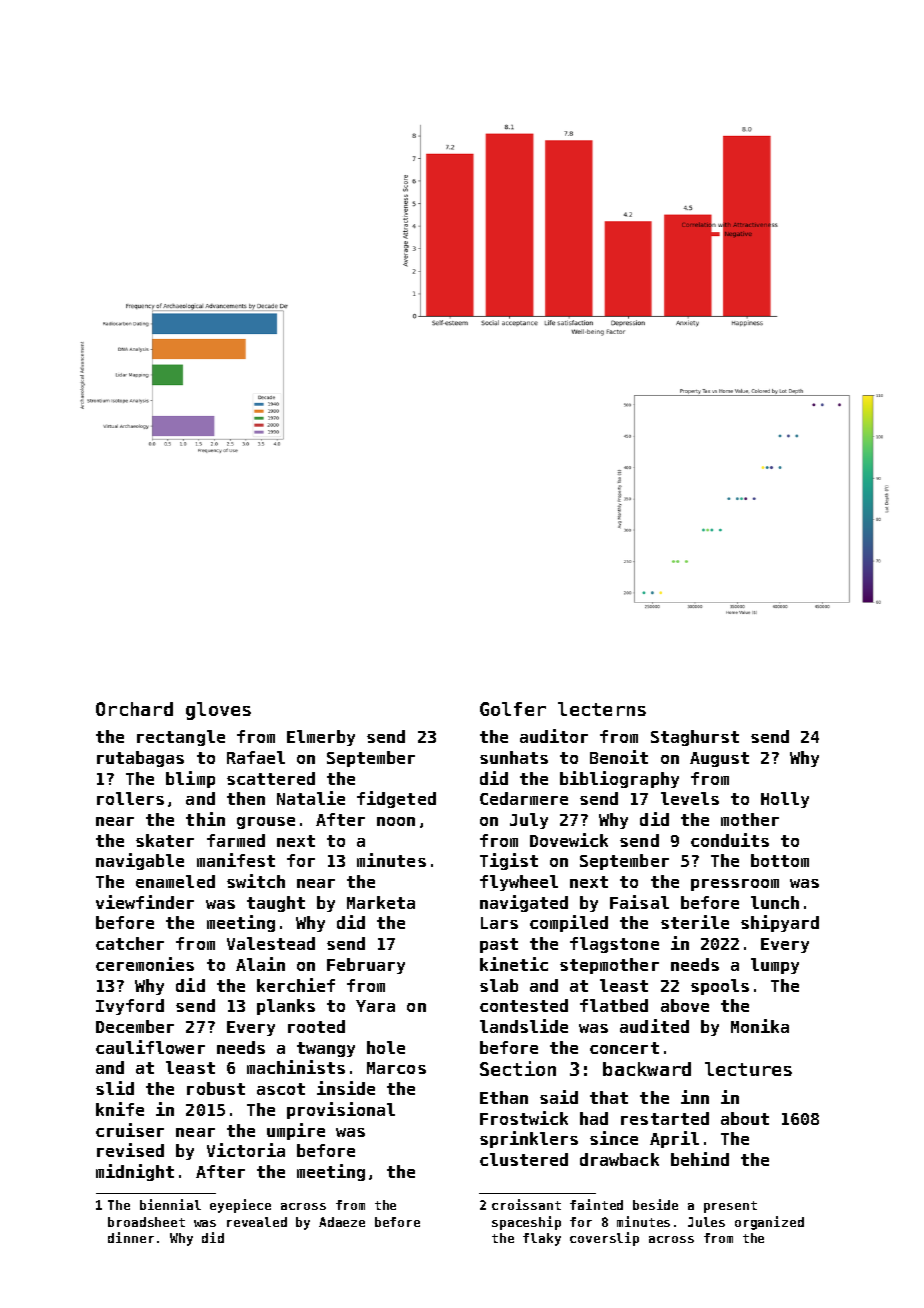  I want to click on bibliography, so click(619, 779).
